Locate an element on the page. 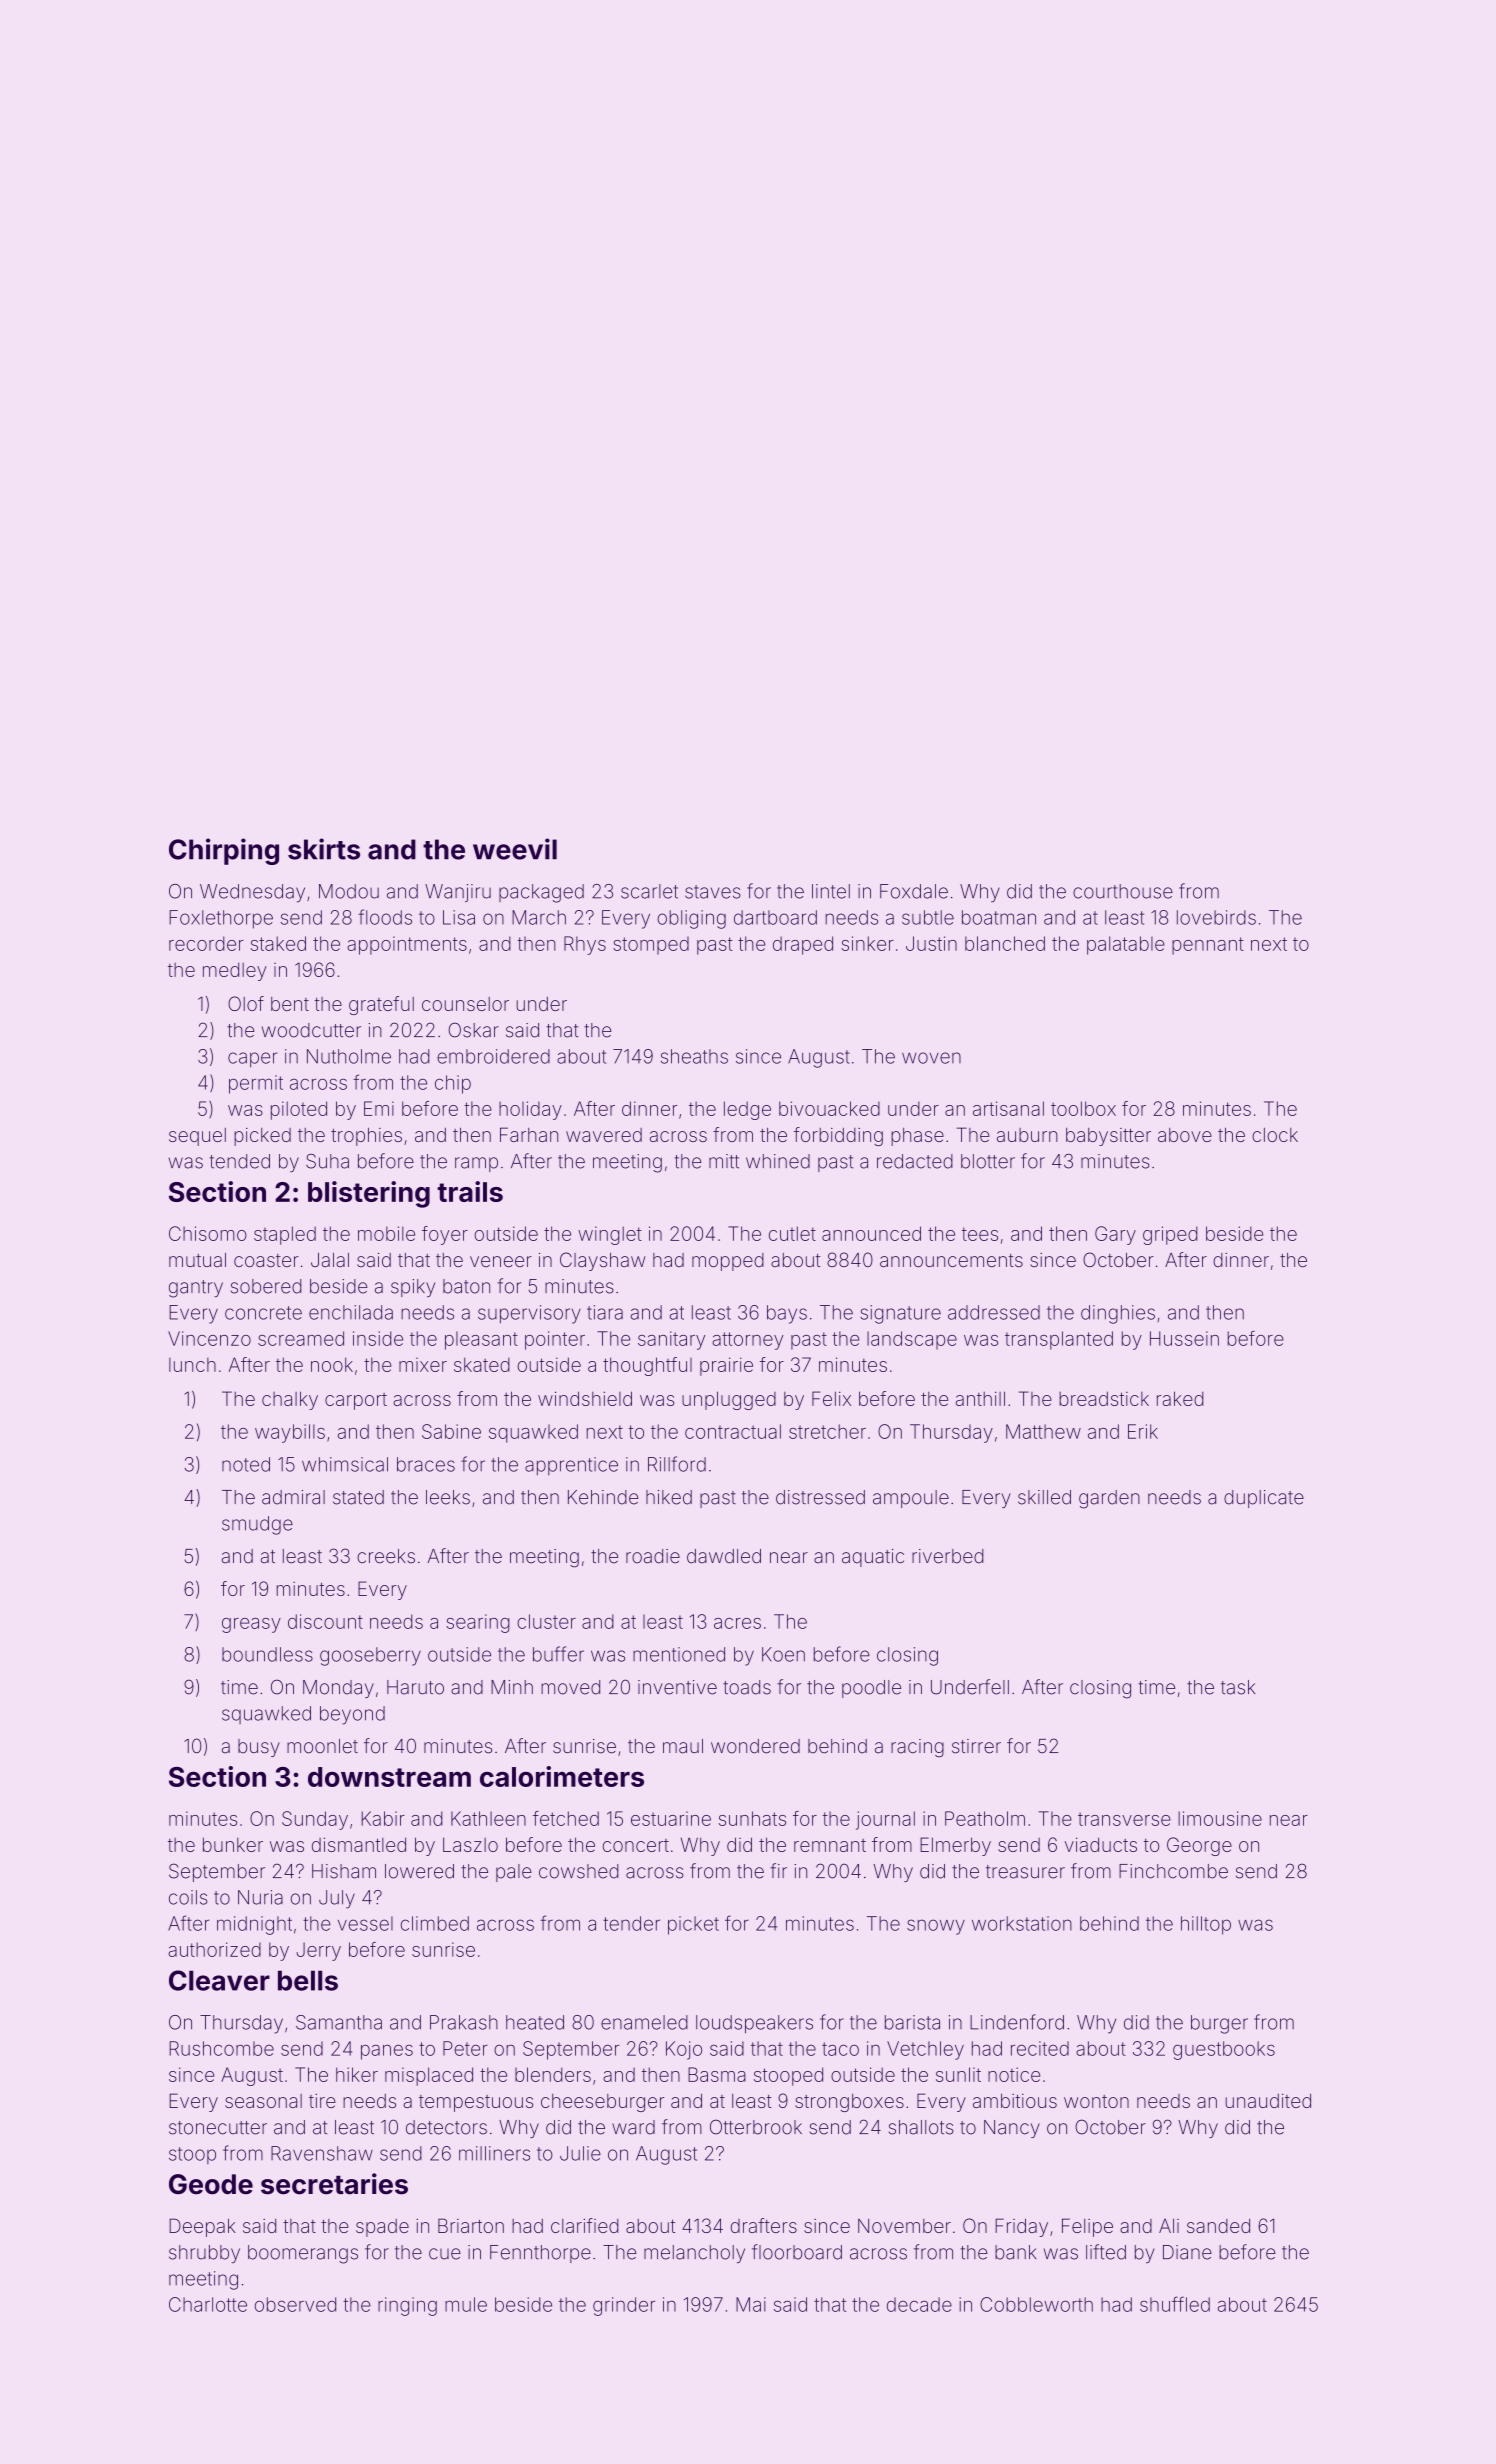  duplicate is located at coordinates (1264, 1499).
